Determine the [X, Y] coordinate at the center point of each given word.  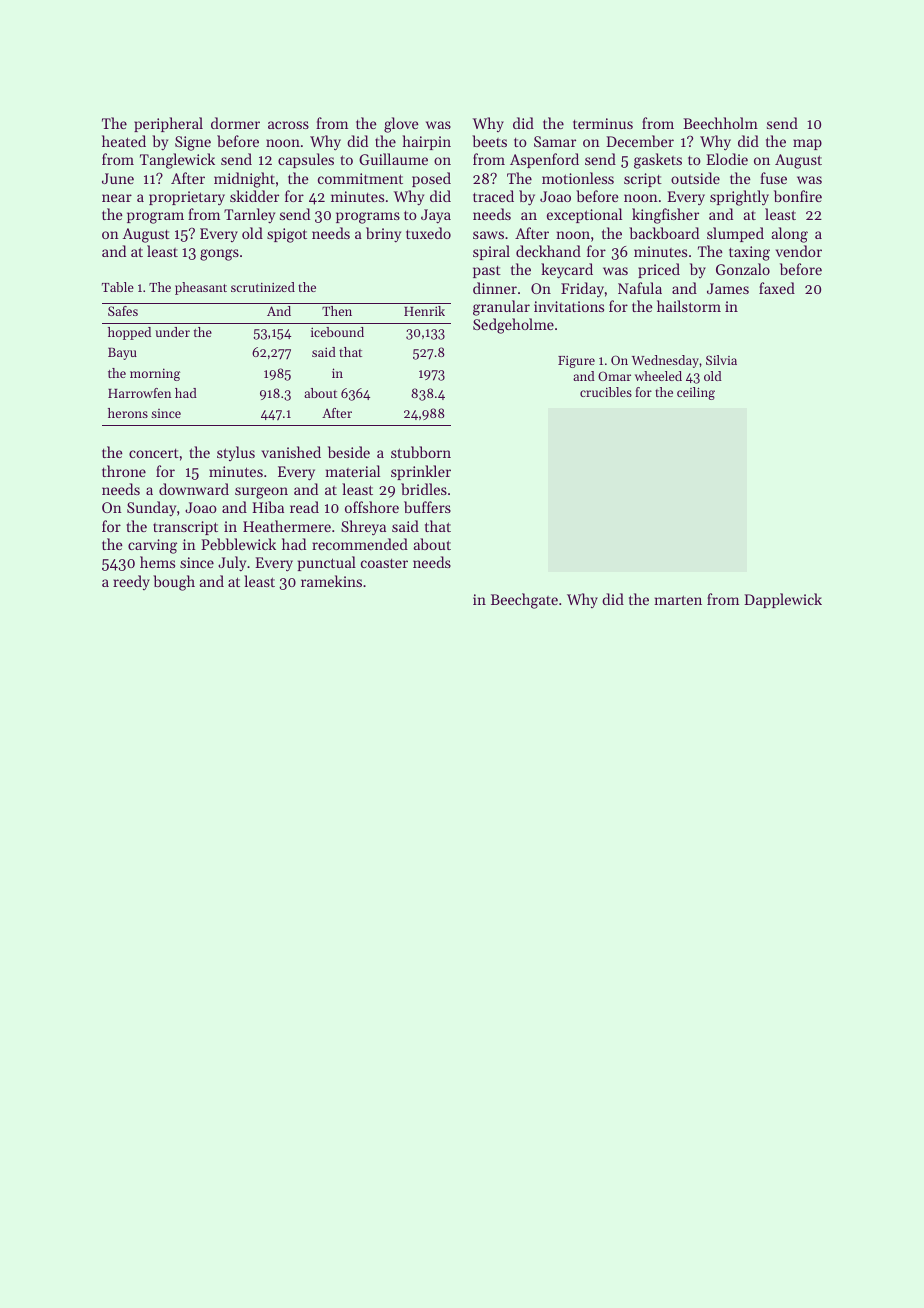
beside [349, 452]
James [728, 288]
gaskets [658, 161]
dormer [235, 123]
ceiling [696, 393]
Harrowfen [139, 393]
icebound [337, 332]
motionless [578, 178]
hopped [129, 333]
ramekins [331, 581]
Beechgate [524, 601]
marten [678, 600]
